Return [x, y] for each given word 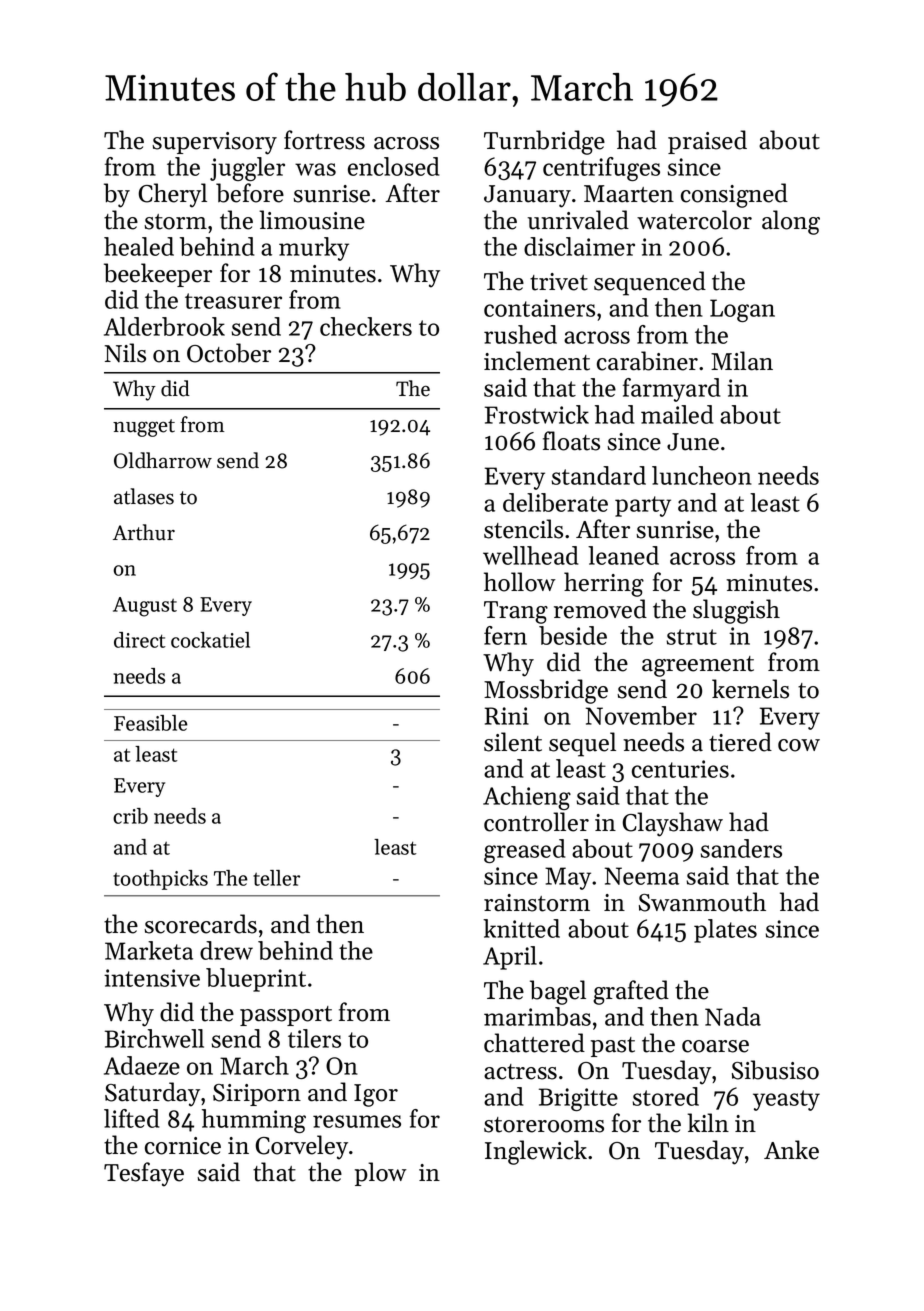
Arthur [144, 532]
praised [707, 142]
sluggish [736, 611]
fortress [324, 140]
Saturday [152, 1094]
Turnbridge [544, 142]
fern [505, 635]
